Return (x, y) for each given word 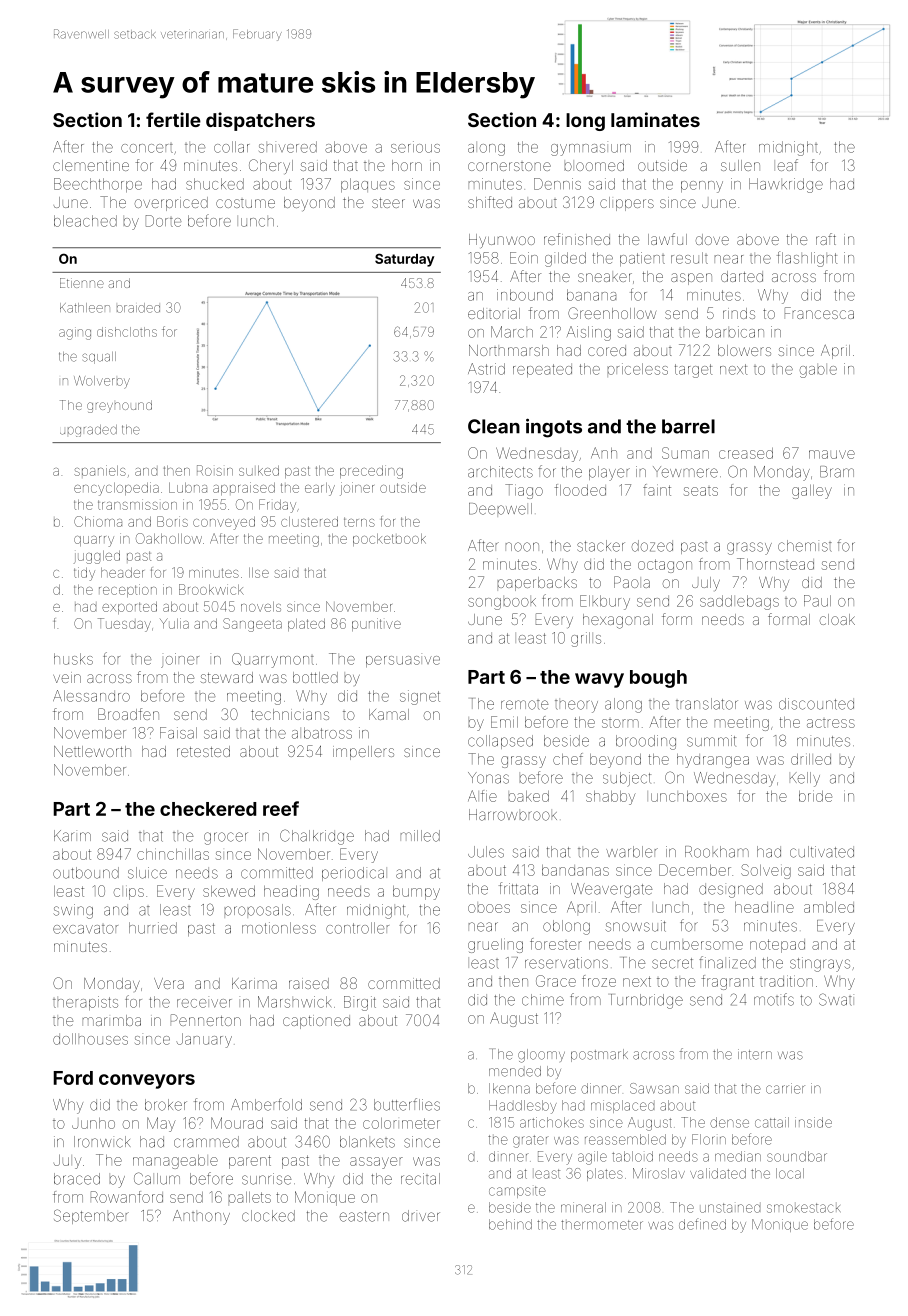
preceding (371, 472)
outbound (86, 873)
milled (420, 836)
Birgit (360, 1003)
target (693, 371)
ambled (829, 907)
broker (166, 1105)
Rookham (717, 852)
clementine (91, 165)
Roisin (215, 470)
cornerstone (509, 166)
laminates (655, 119)
